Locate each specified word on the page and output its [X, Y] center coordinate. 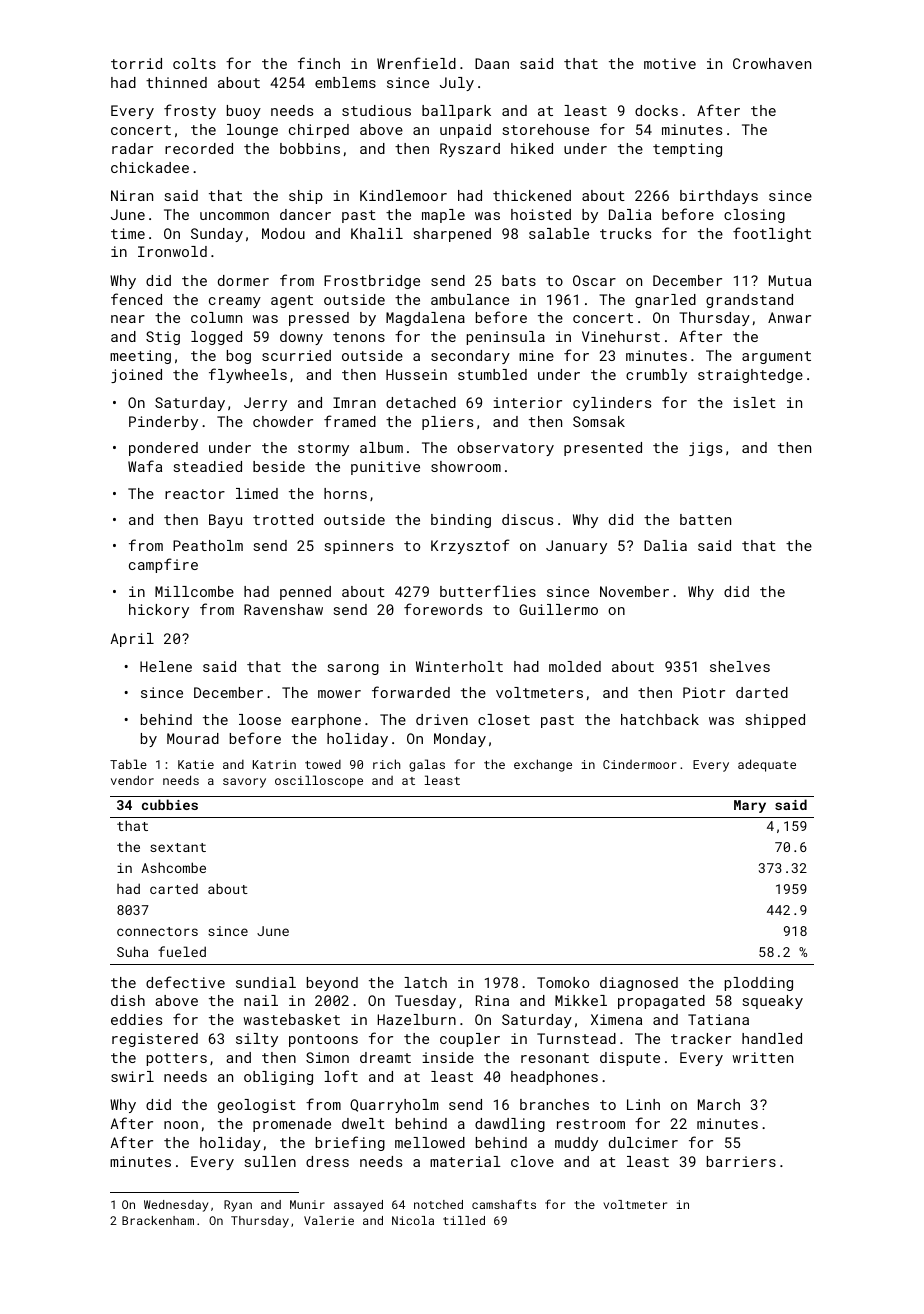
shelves [740, 666]
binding [461, 521]
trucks [625, 233]
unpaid [465, 131]
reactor [195, 494]
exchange [543, 765]
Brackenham [158, 1220]
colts [194, 63]
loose [260, 719]
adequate [767, 765]
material [465, 1161]
